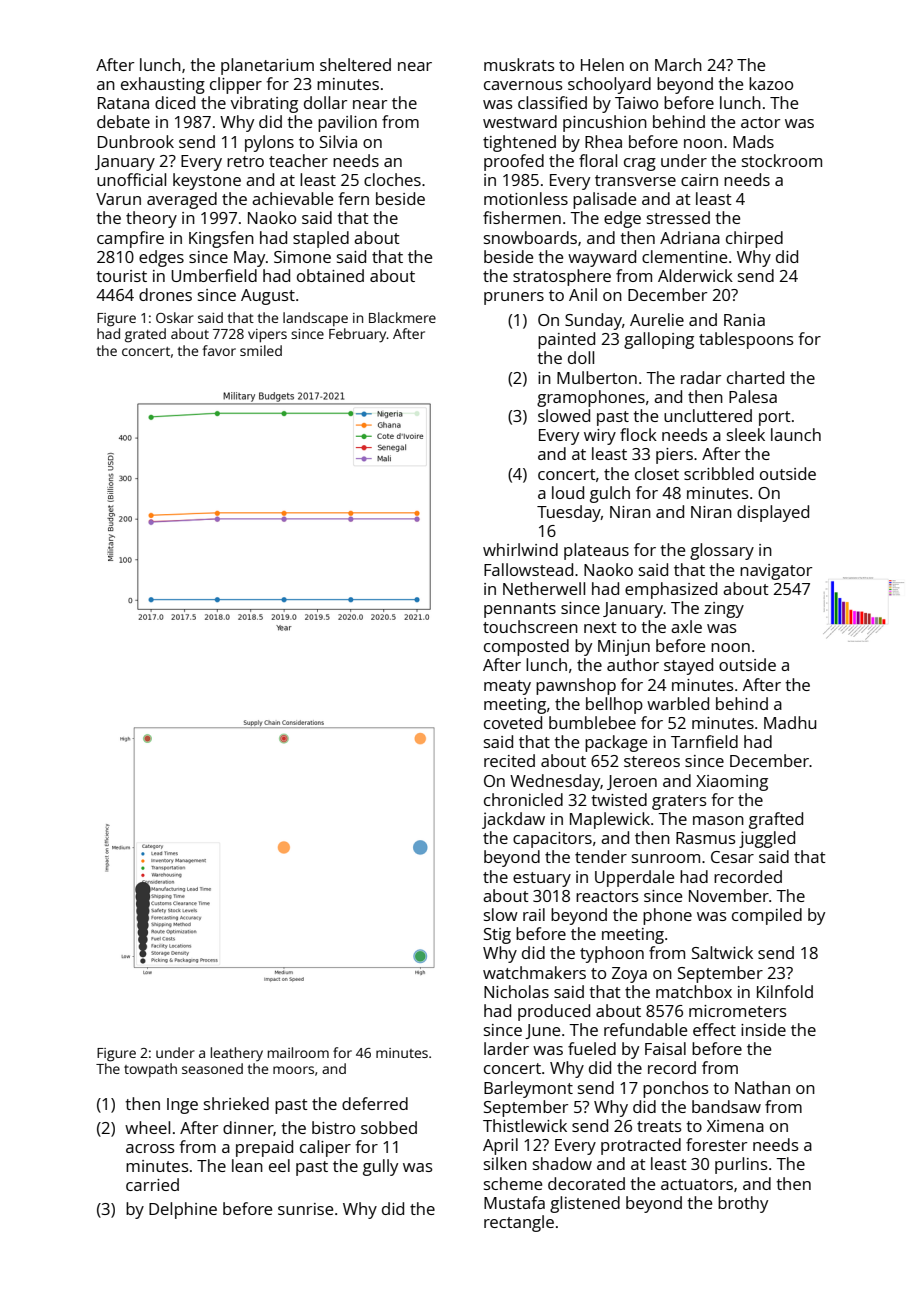  What do you see at coordinates (771, 83) in the screenshot?
I see `kazoo` at bounding box center [771, 83].
